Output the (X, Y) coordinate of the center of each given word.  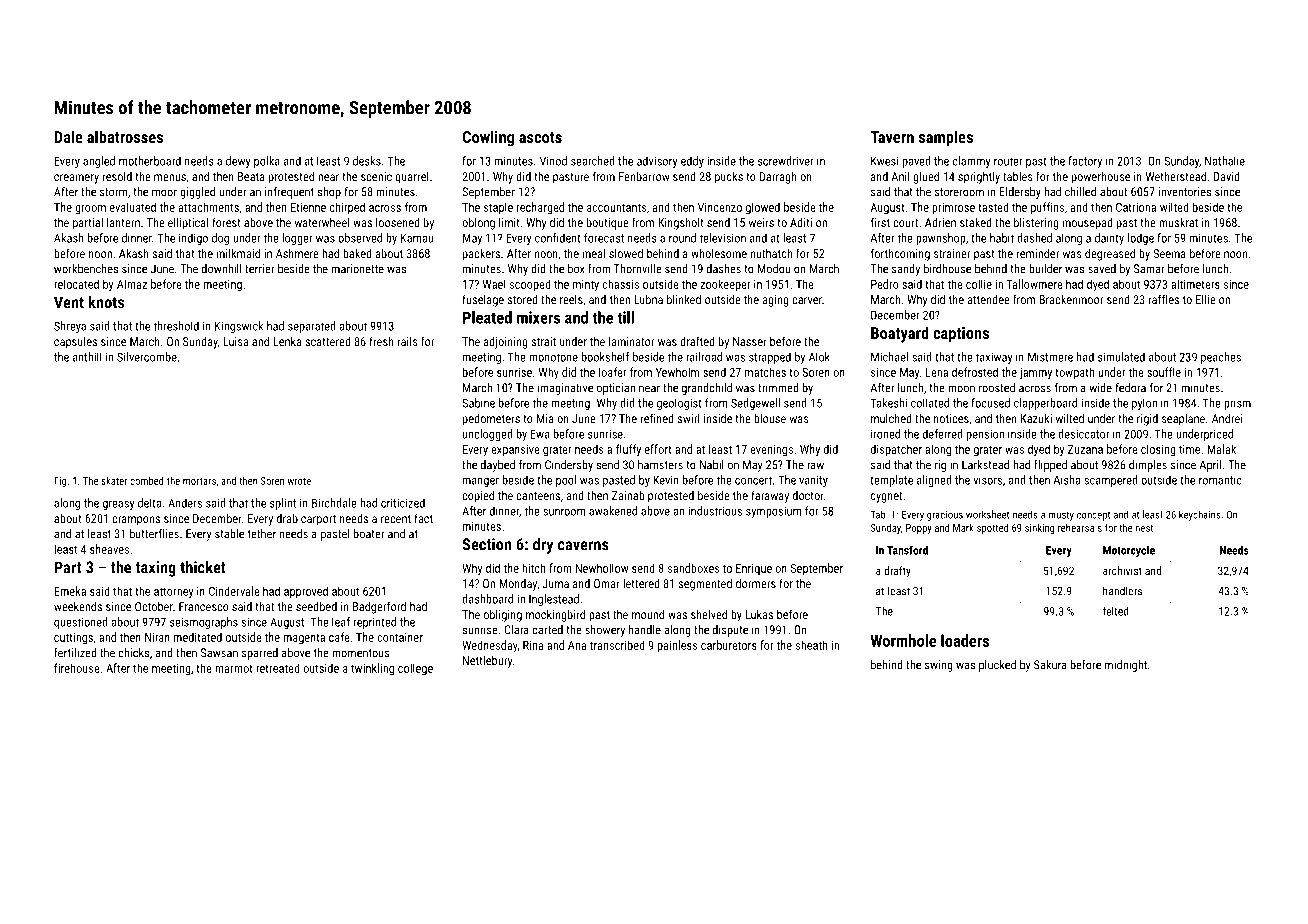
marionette (358, 269)
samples (946, 138)
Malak (1221, 449)
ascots (540, 137)
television (722, 238)
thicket (203, 567)
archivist (1122, 570)
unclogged (488, 435)
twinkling (372, 669)
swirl (688, 418)
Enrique (754, 569)
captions (961, 335)
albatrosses (125, 136)
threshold (176, 326)
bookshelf (606, 357)
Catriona (1136, 207)
